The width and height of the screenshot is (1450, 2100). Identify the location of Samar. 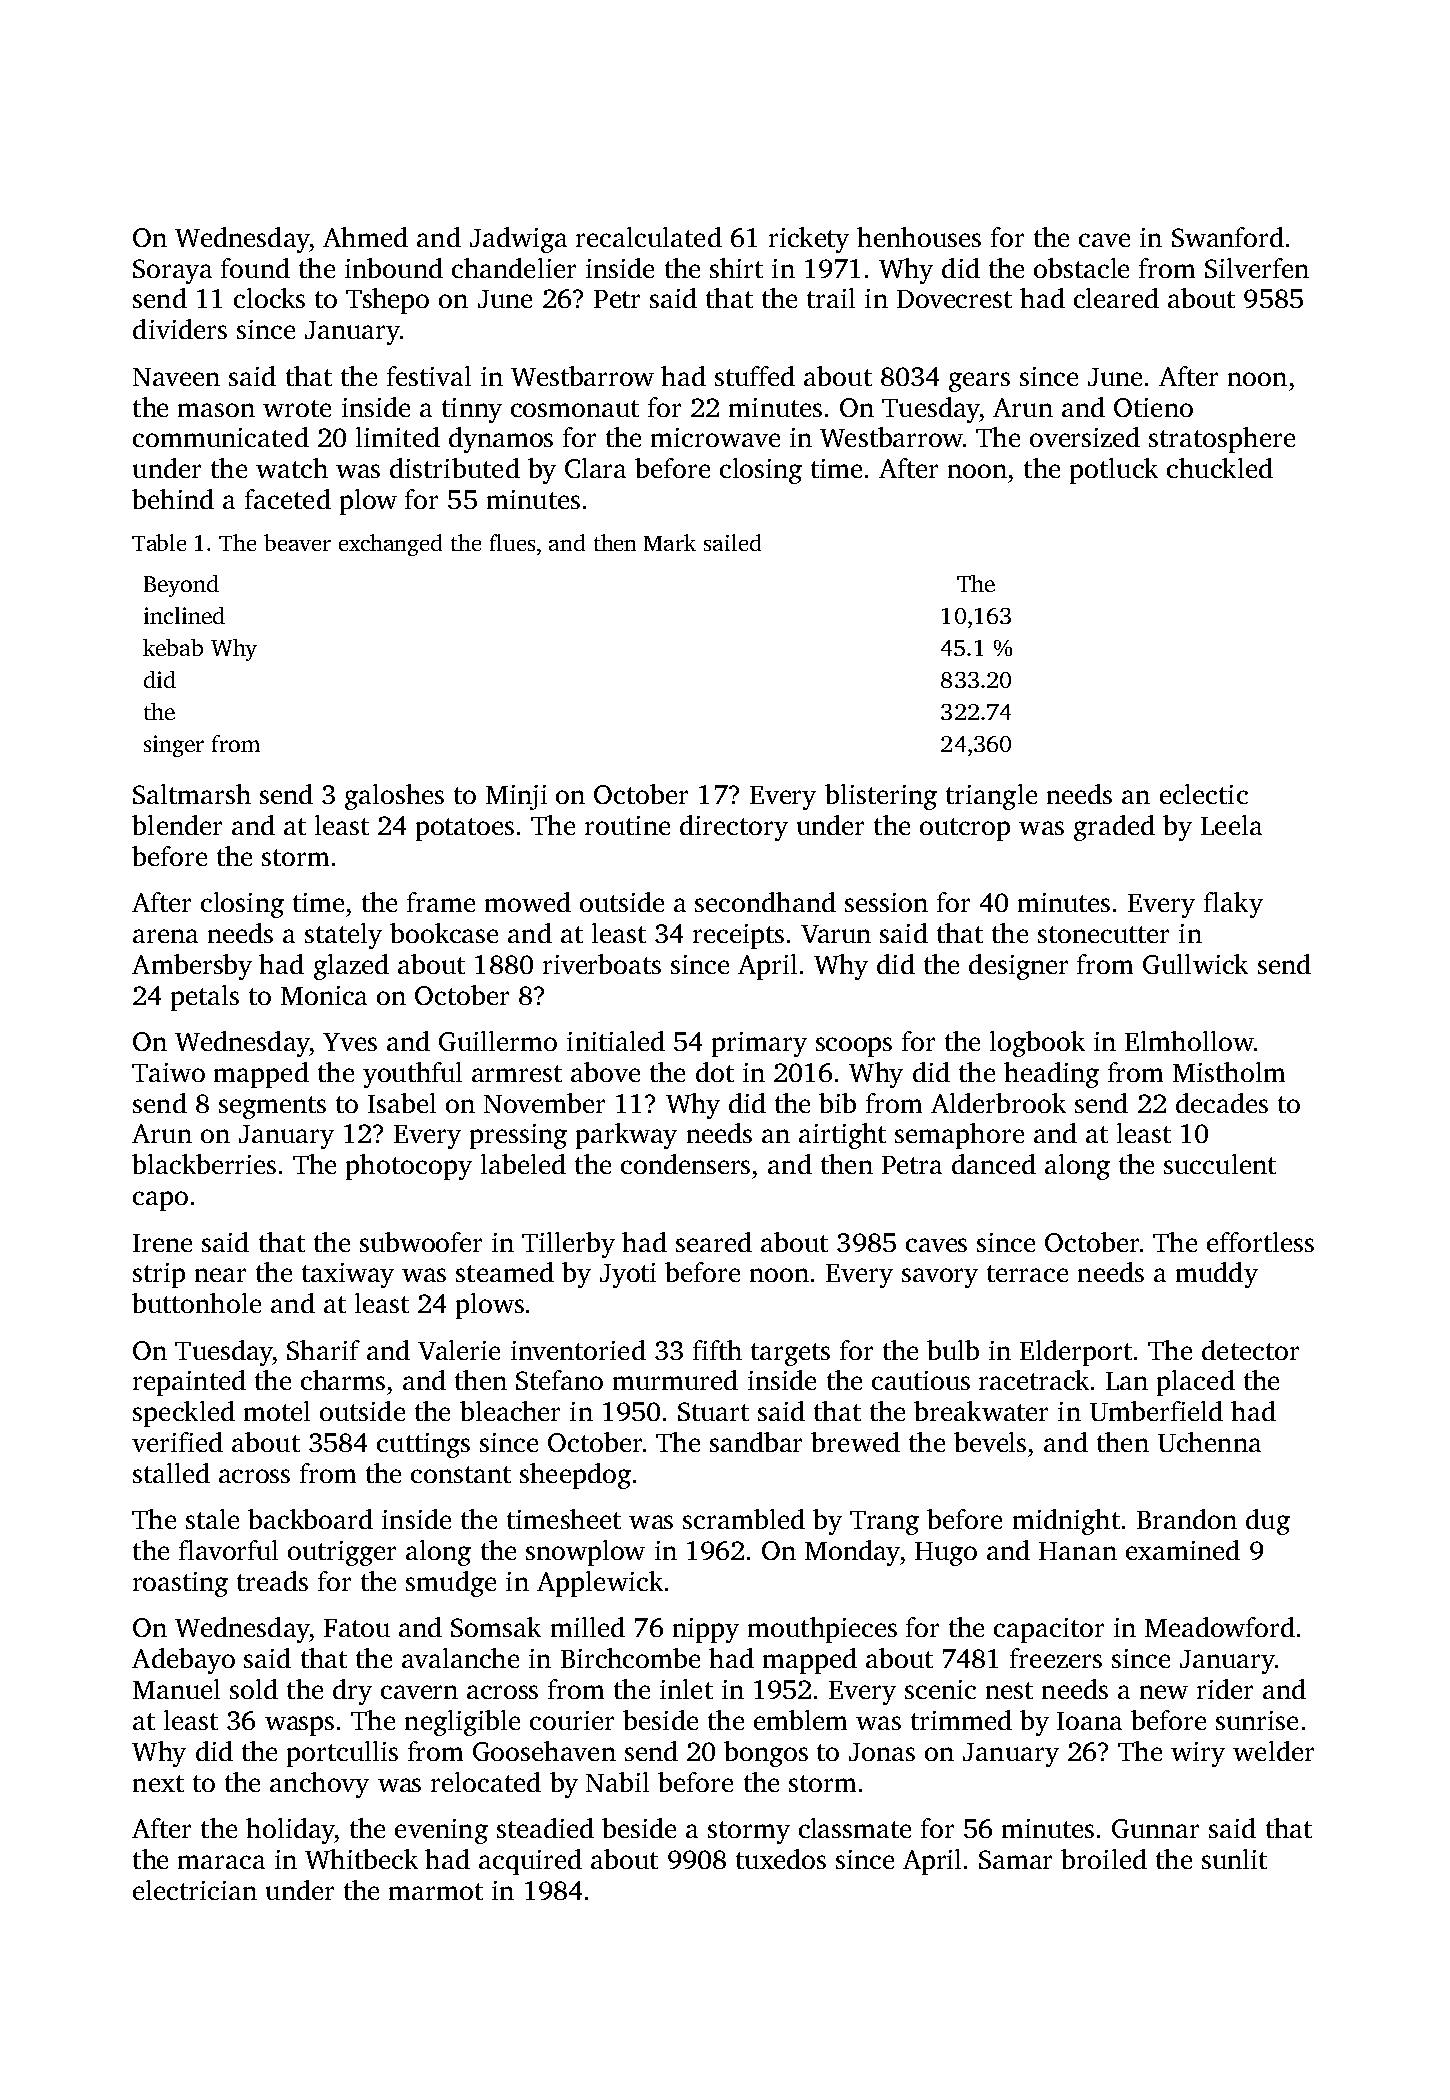
(1015, 1859).
